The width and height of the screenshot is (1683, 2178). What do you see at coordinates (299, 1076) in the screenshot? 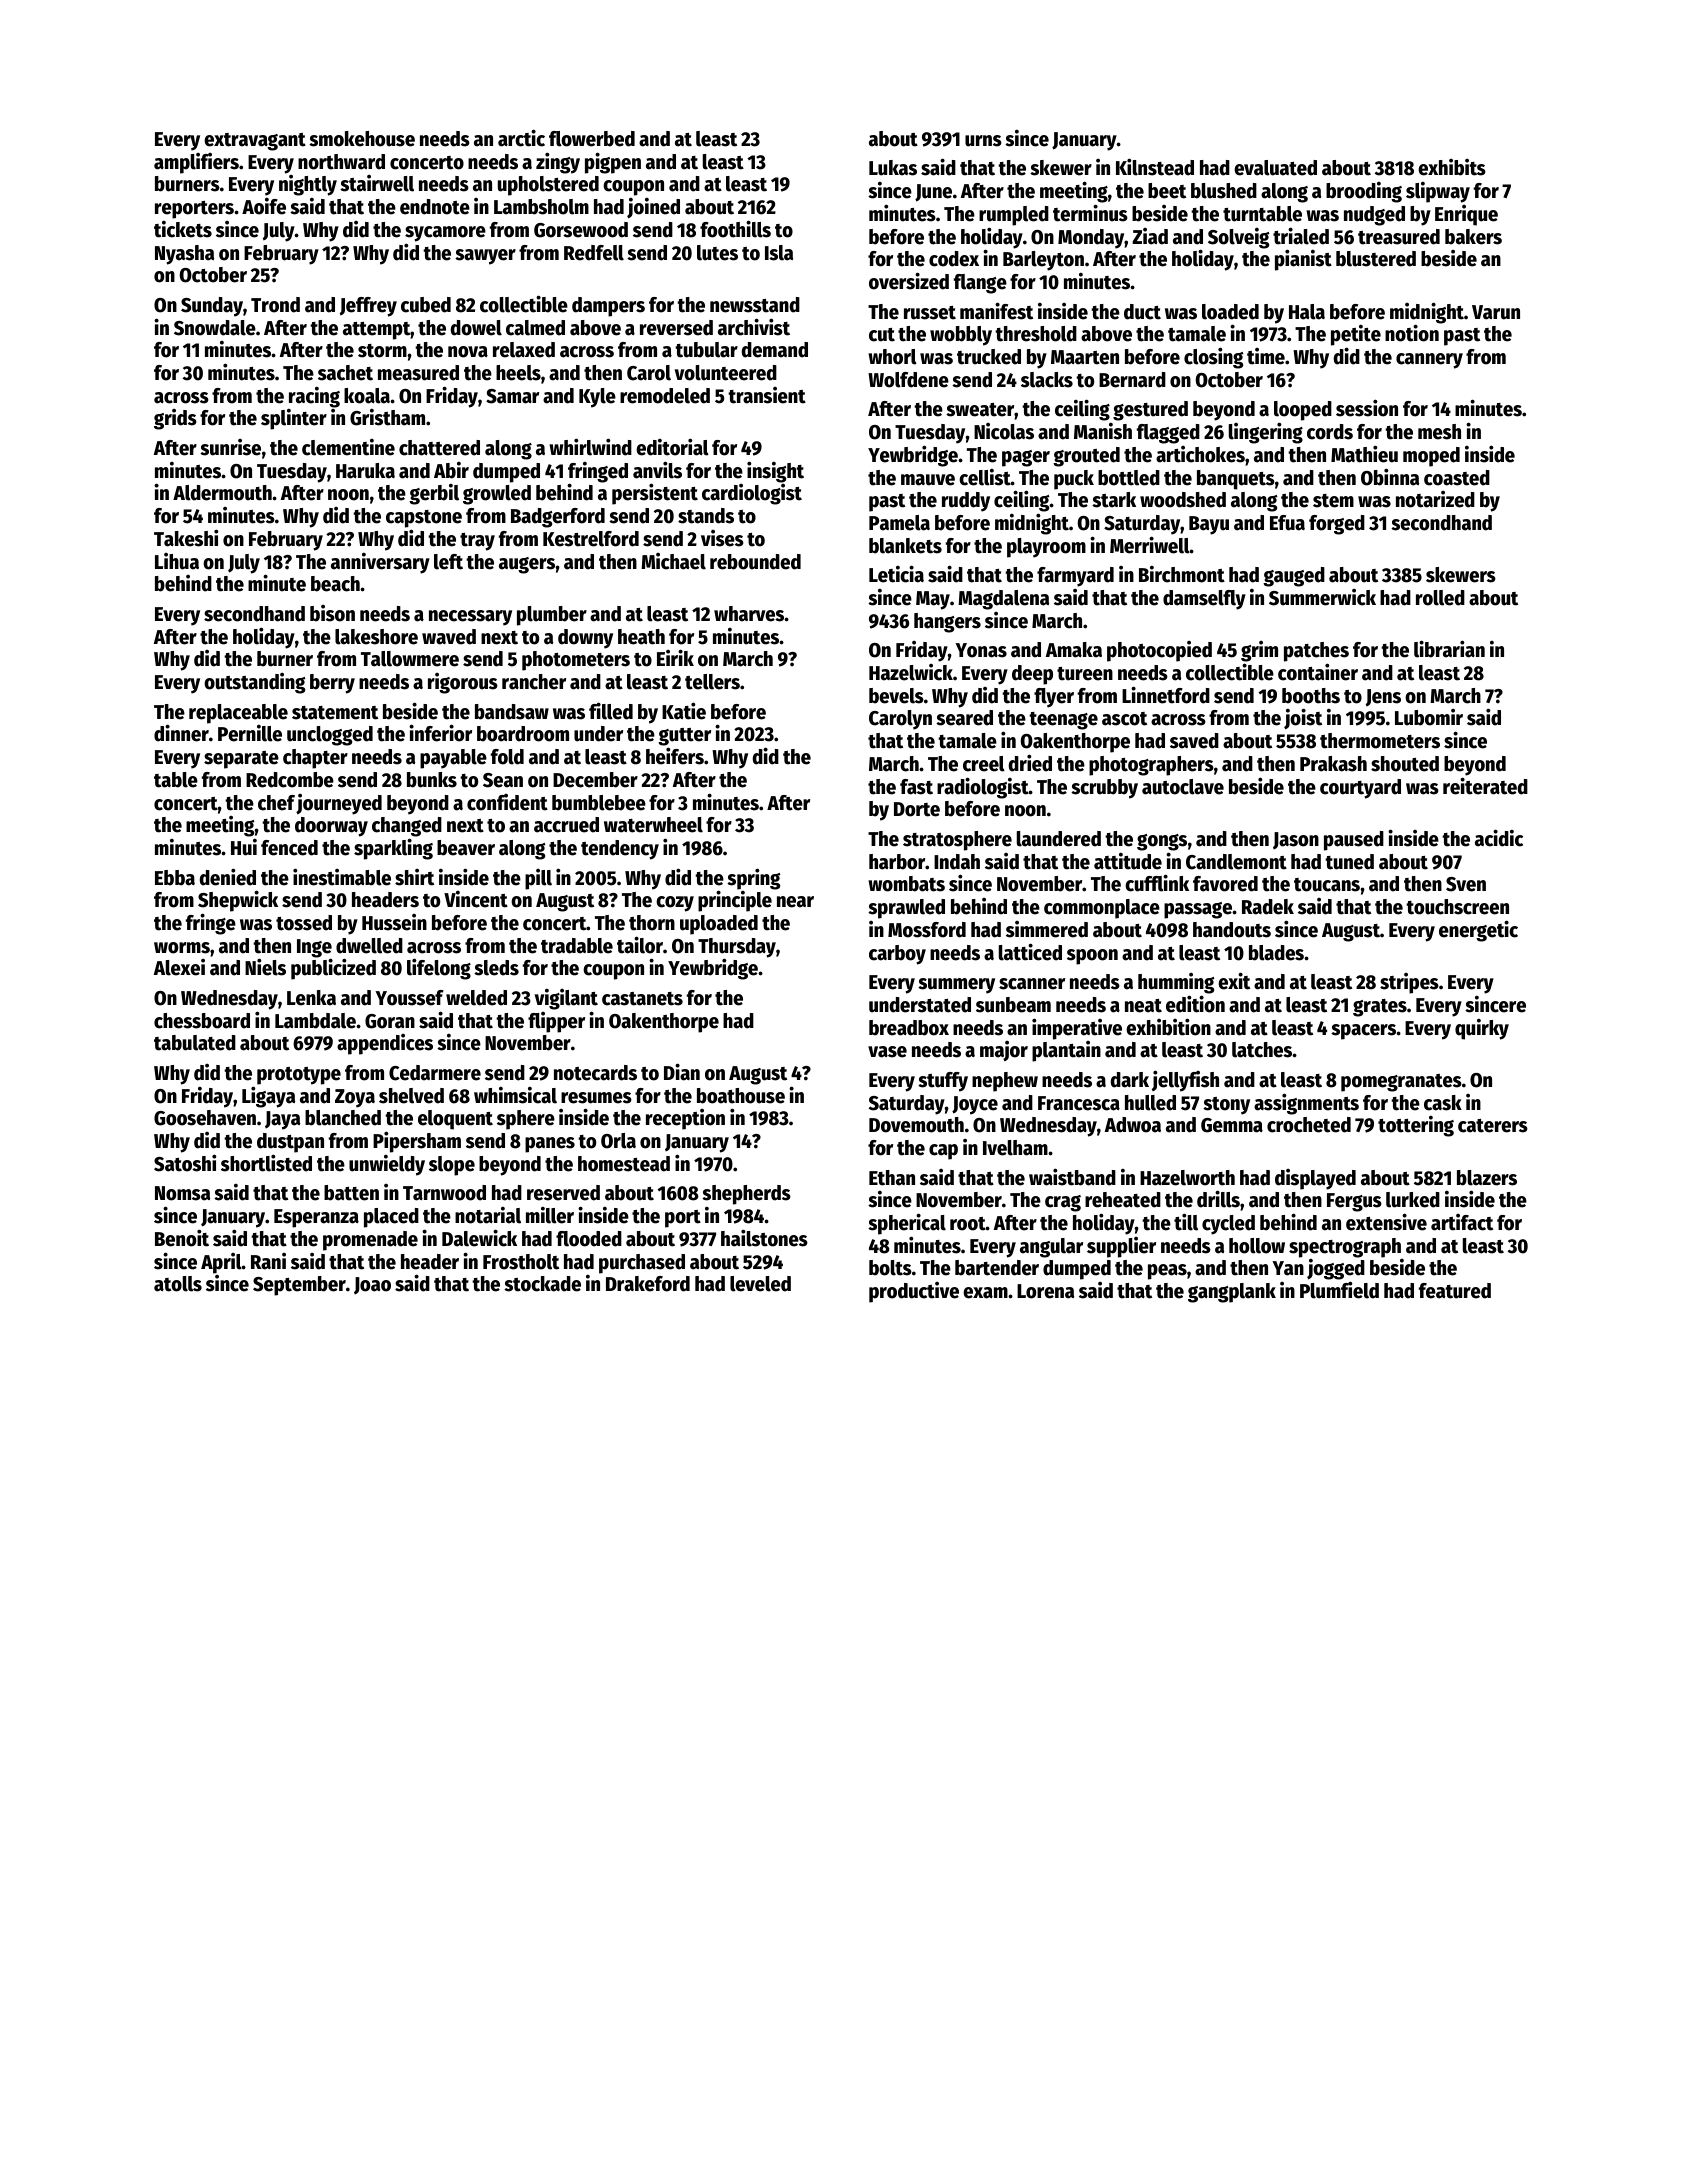
I see `prototype` at bounding box center [299, 1076].
